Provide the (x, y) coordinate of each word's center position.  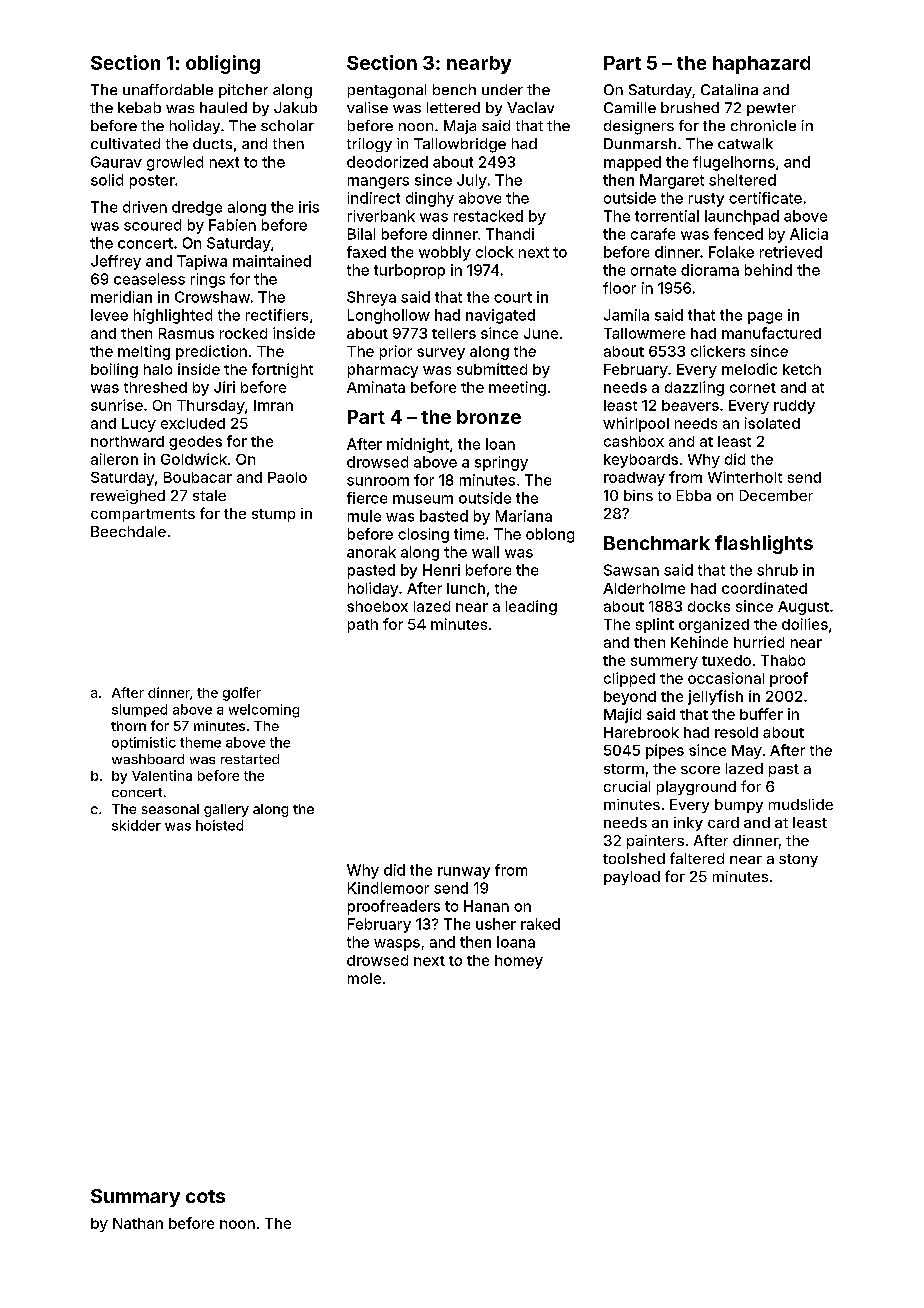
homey (519, 962)
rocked (243, 333)
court (513, 297)
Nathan (138, 1223)
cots (205, 1196)
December (776, 495)
